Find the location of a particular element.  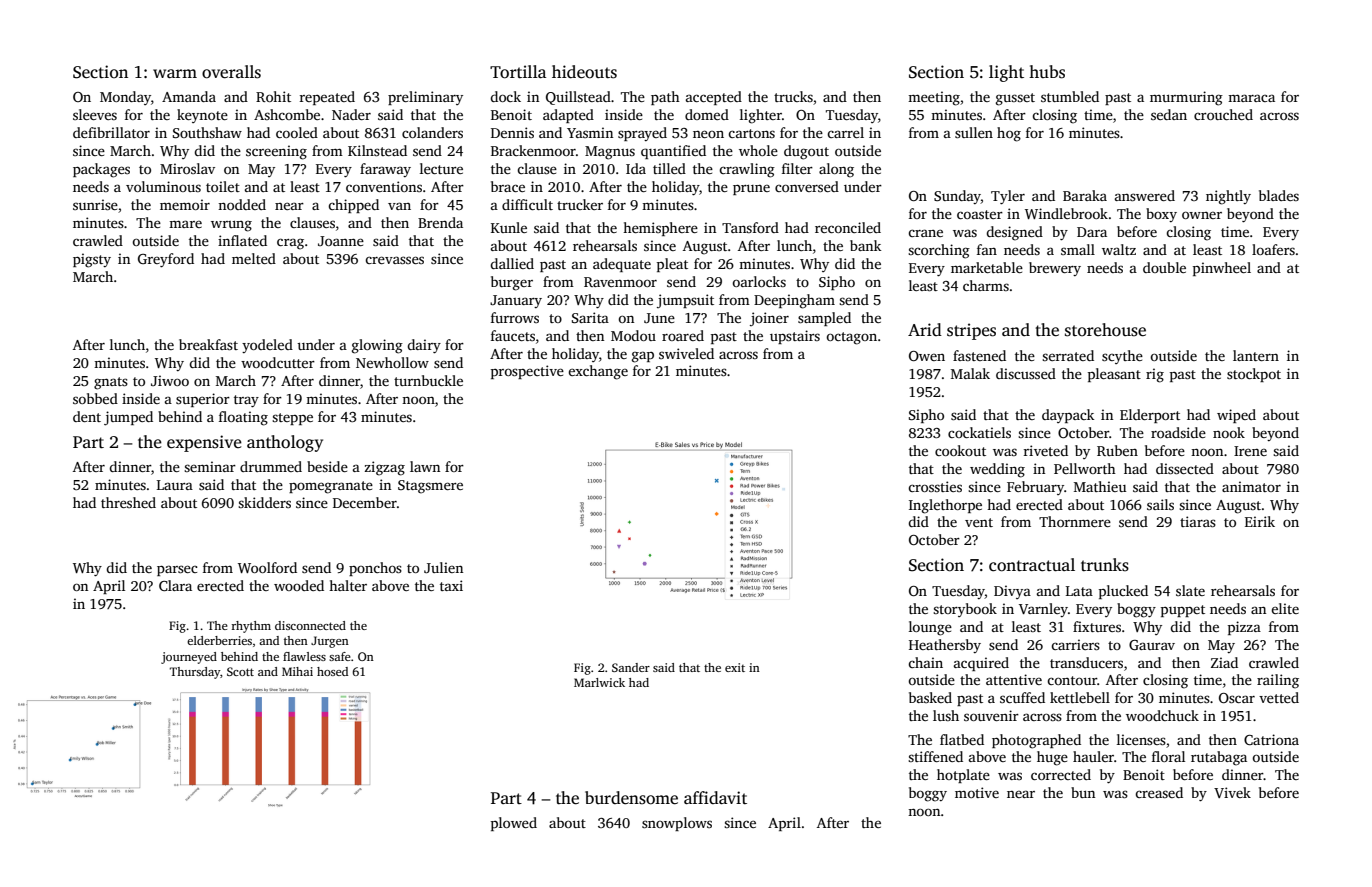

snowplows is located at coordinates (677, 824).
